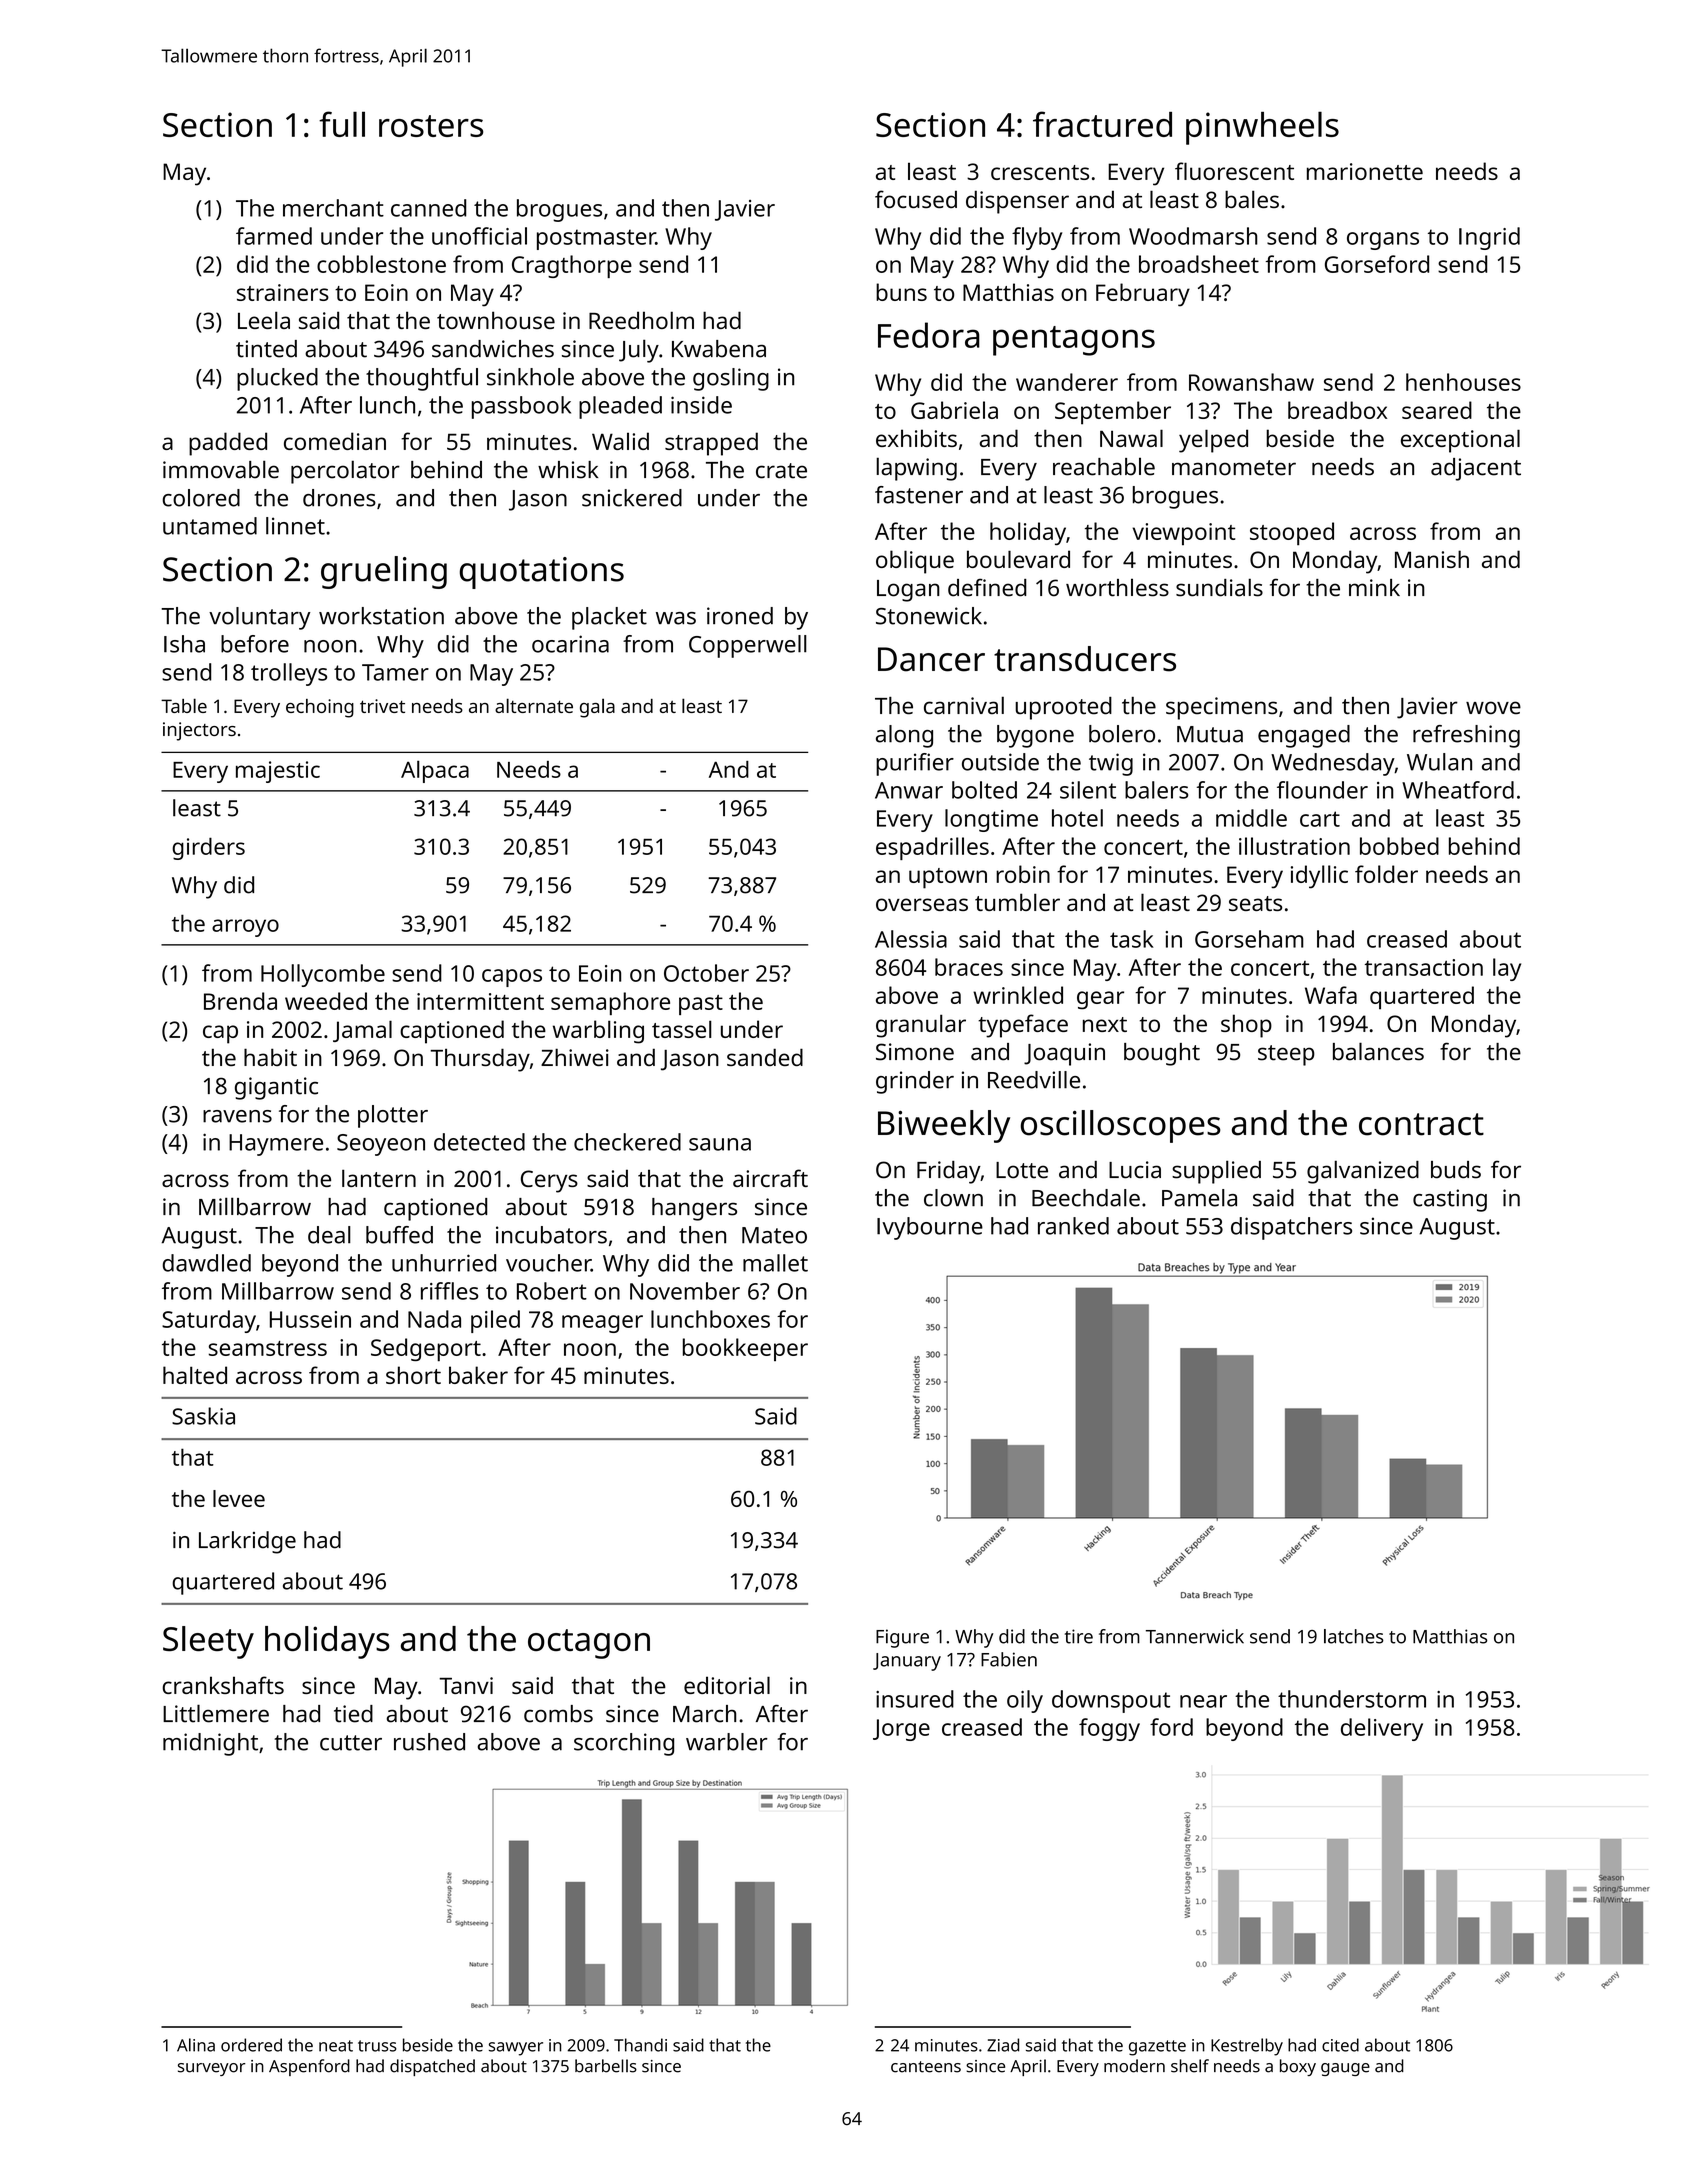  What do you see at coordinates (245, 928) in the screenshot?
I see `arroyo` at bounding box center [245, 928].
